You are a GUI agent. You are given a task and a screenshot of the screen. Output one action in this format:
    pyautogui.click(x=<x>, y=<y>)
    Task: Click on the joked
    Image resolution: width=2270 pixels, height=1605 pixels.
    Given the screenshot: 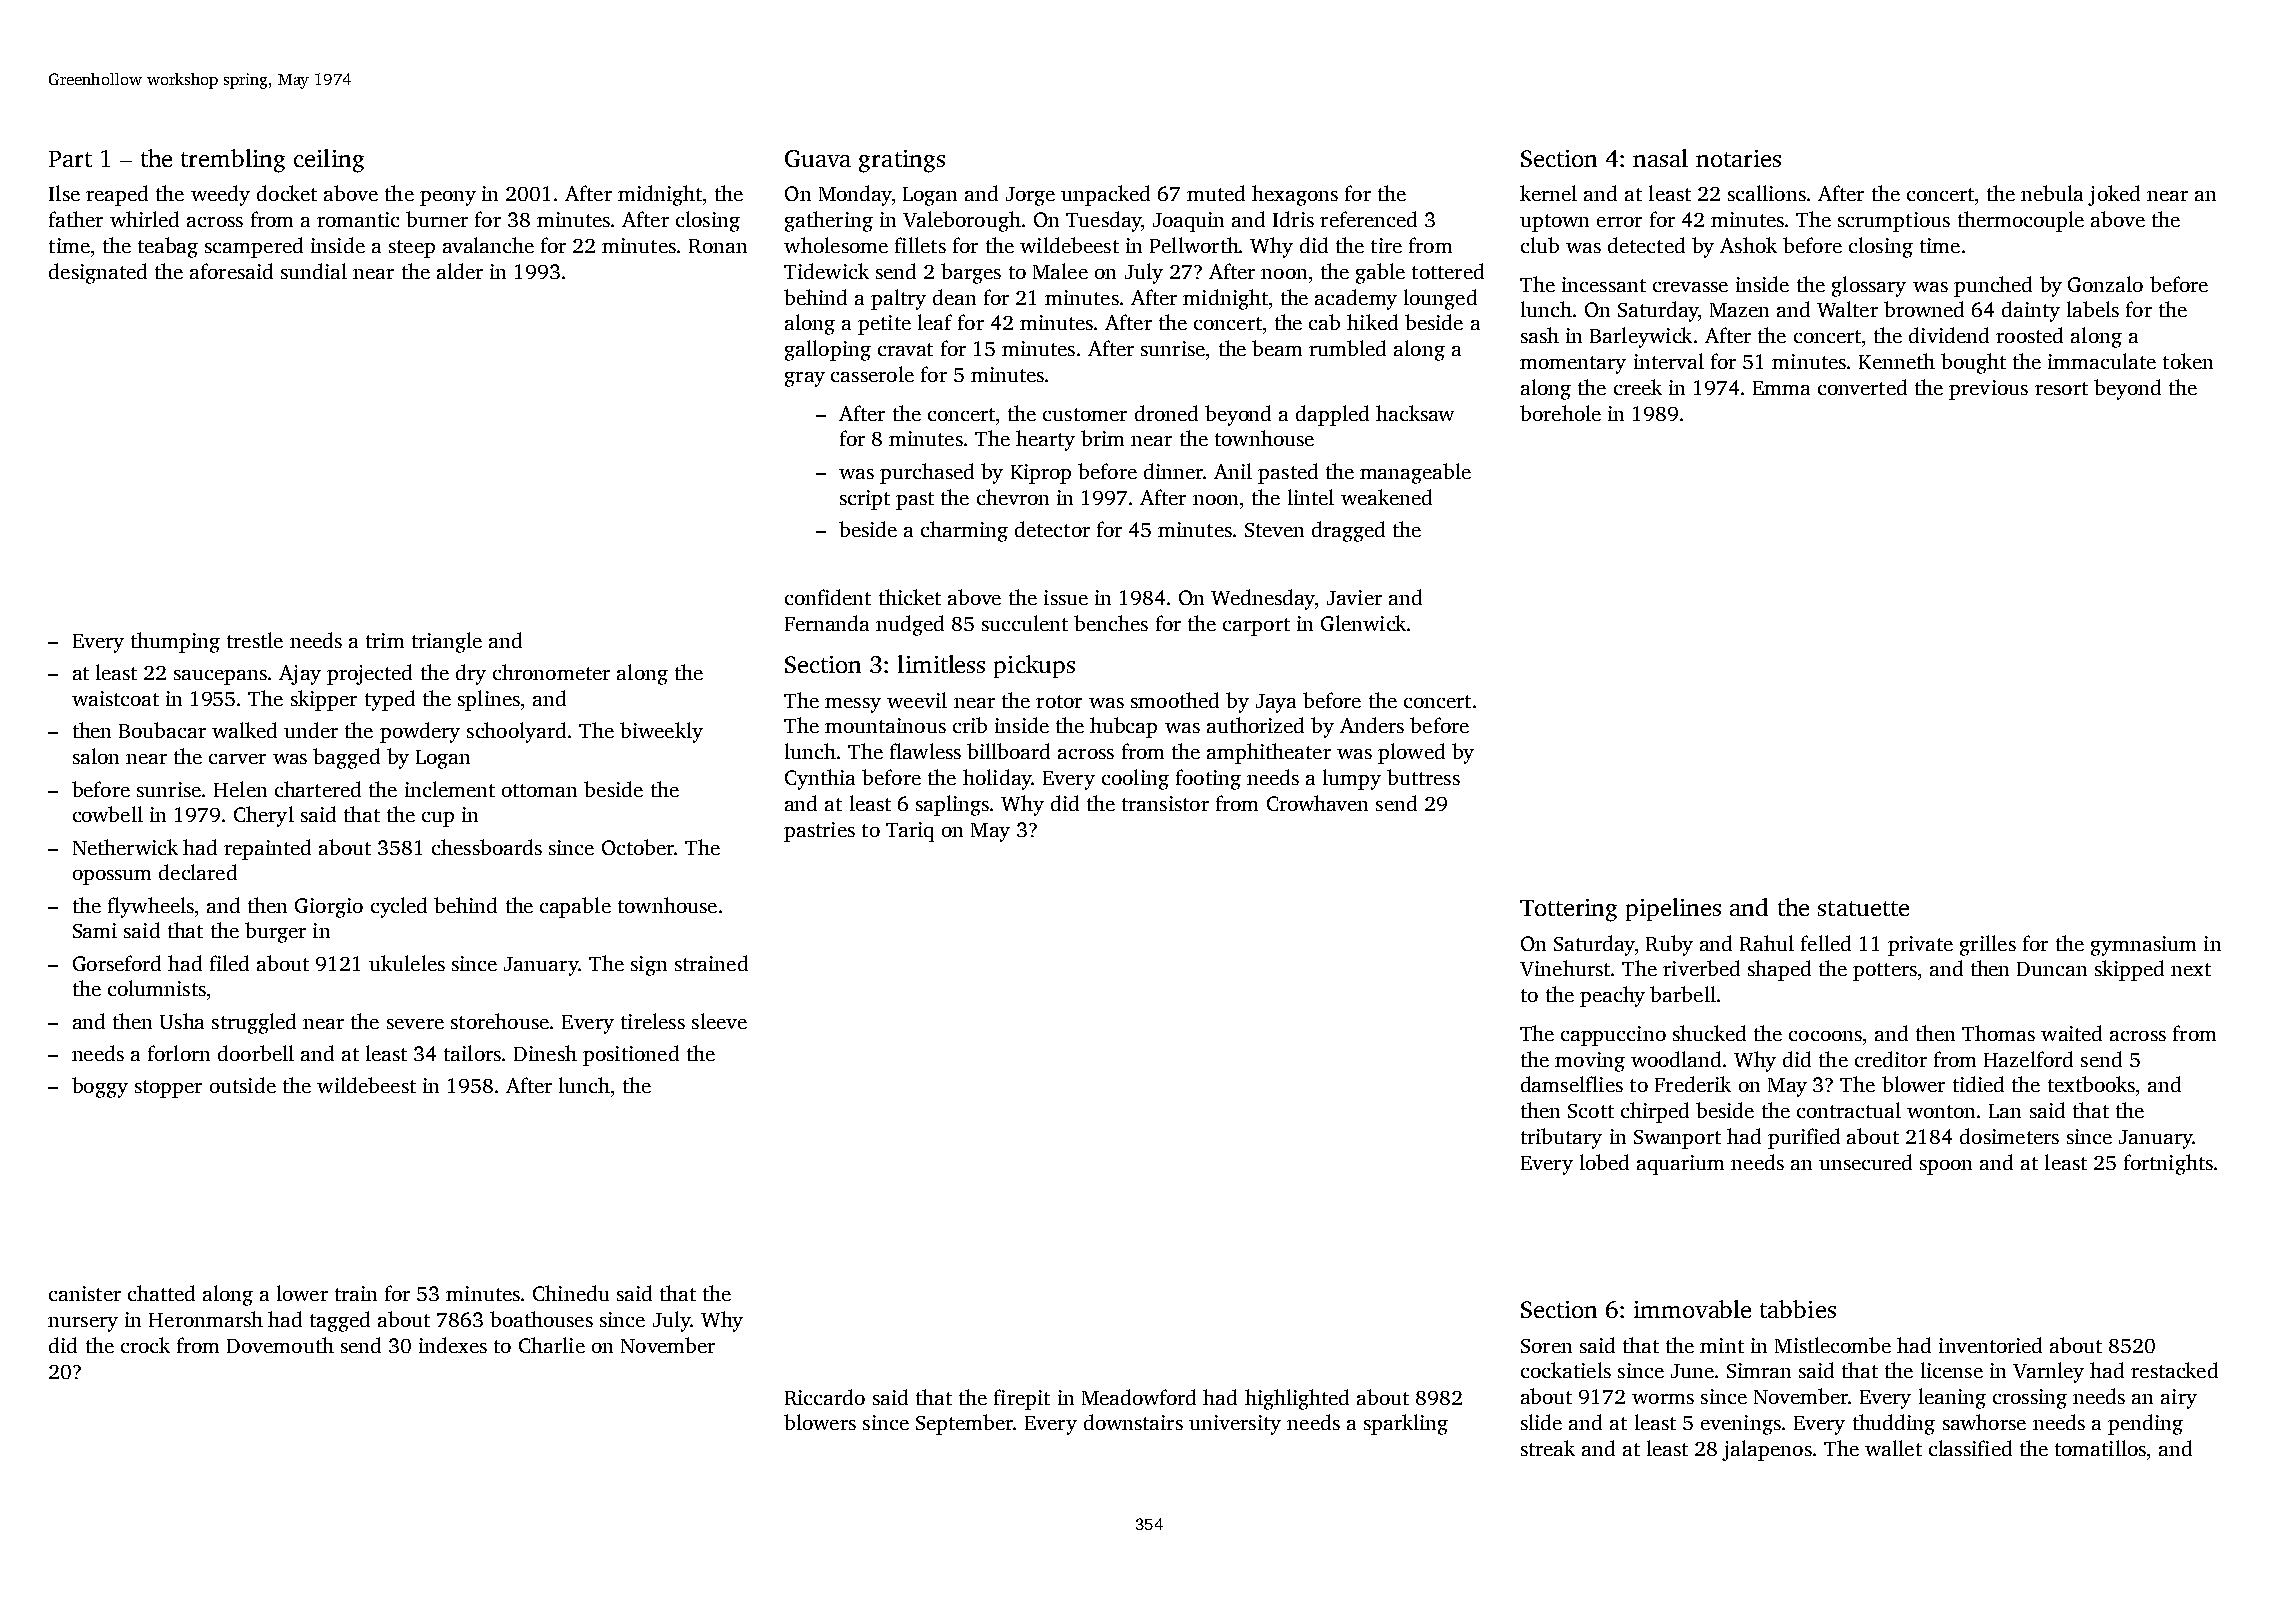 What is the action you would take?
    pyautogui.click(x=2114, y=195)
